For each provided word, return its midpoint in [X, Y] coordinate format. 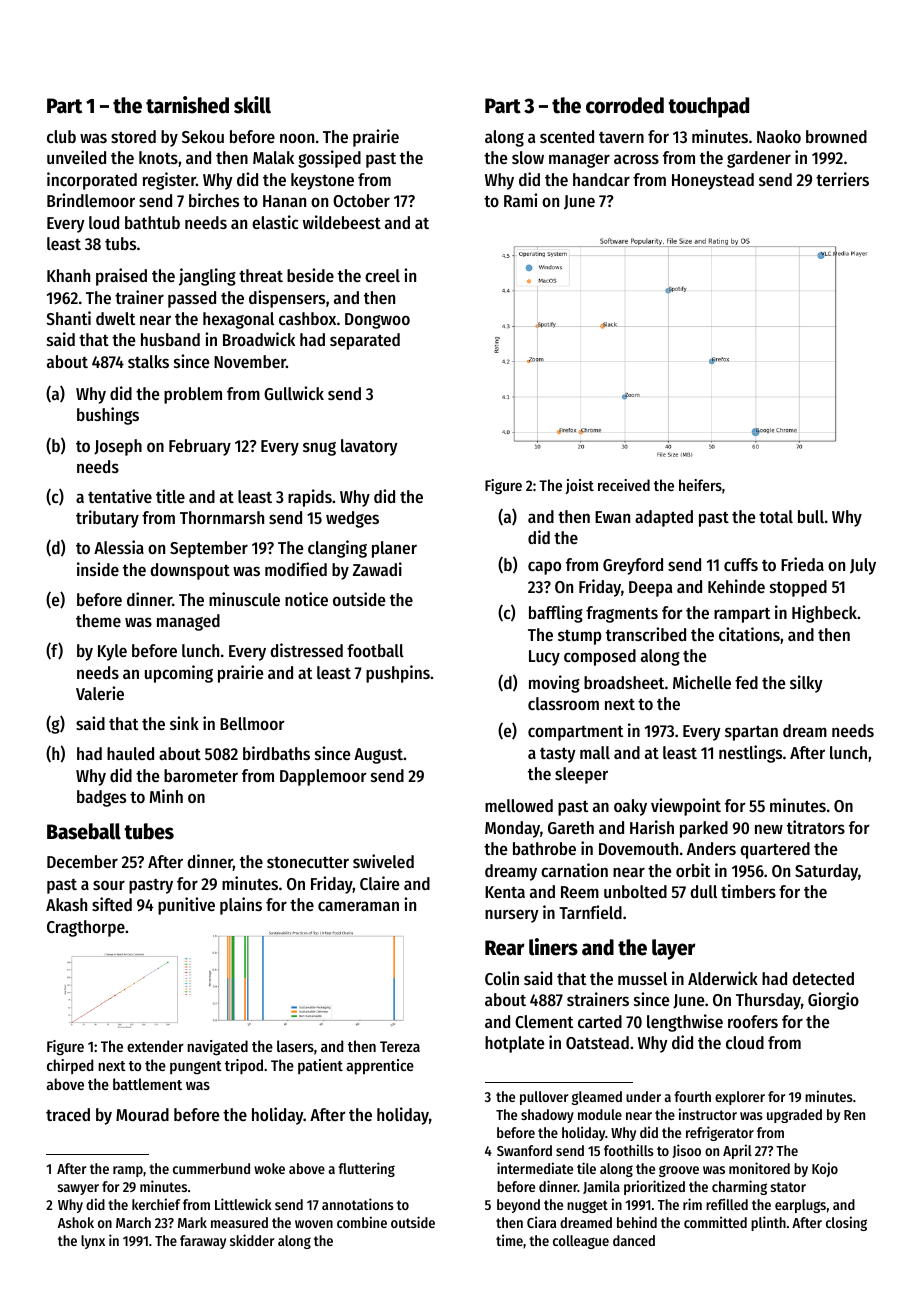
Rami [520, 200]
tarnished [187, 105]
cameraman [358, 906]
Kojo [825, 1169]
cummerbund [211, 1168]
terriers [842, 179]
